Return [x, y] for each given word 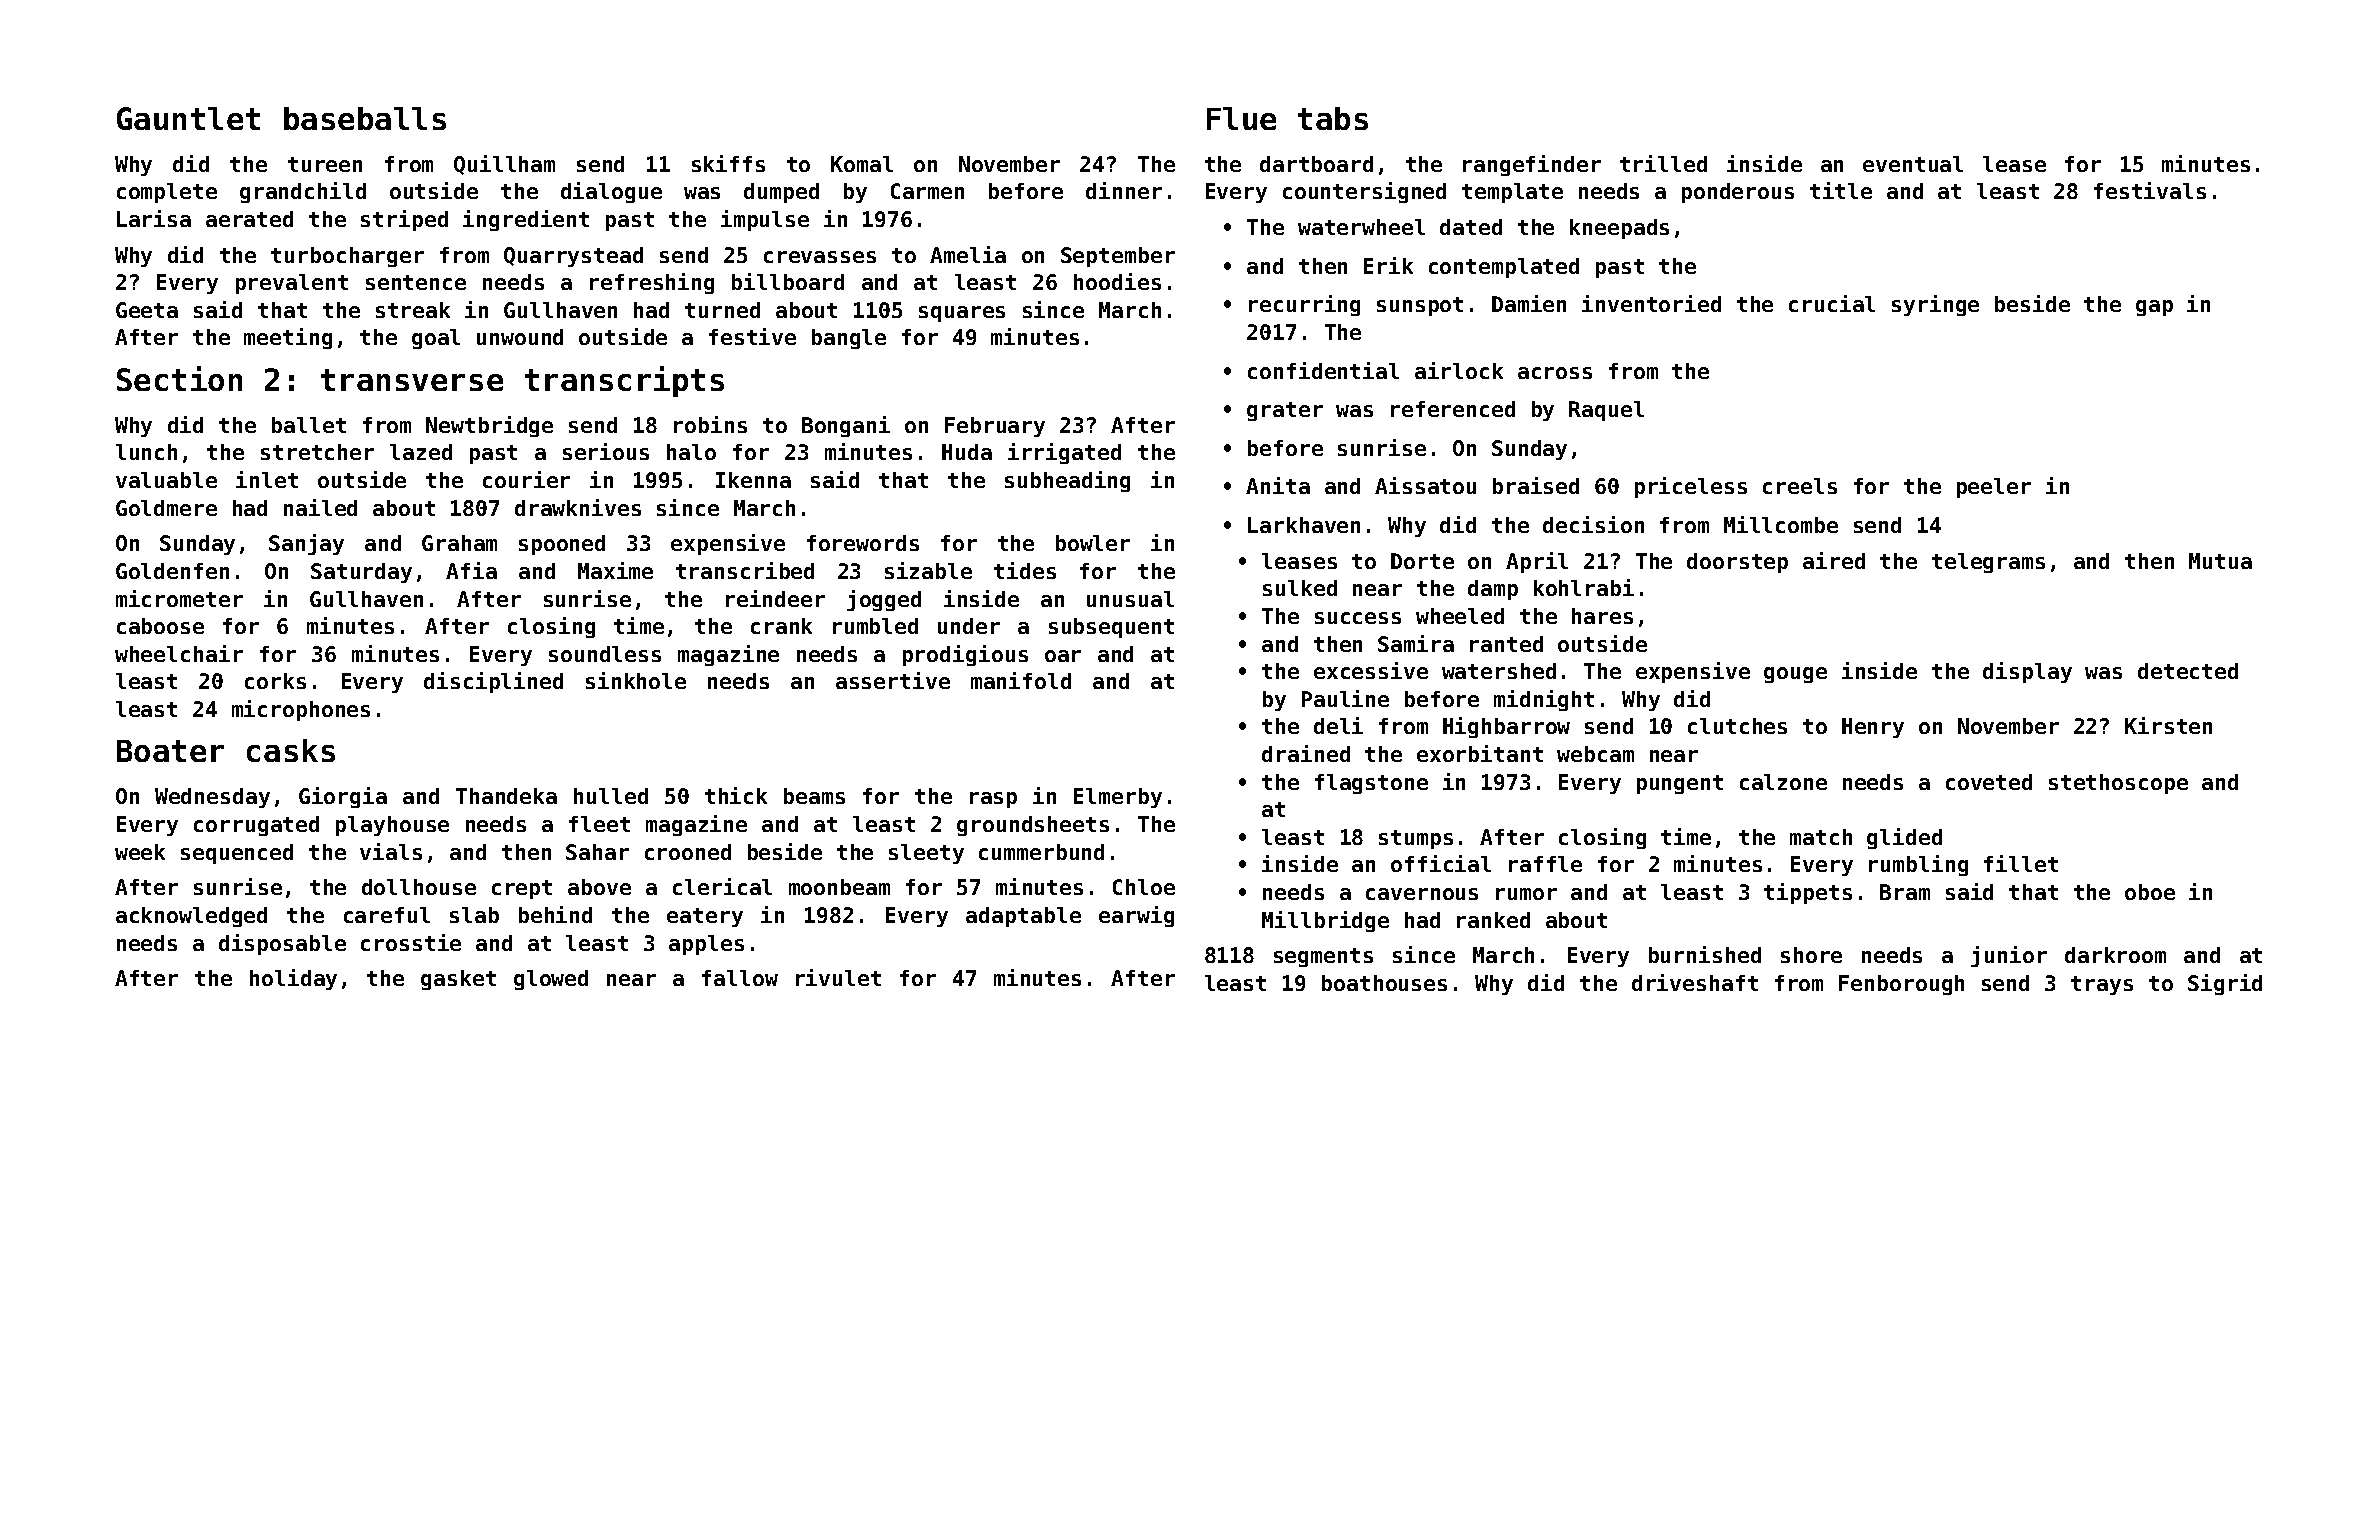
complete [167, 193]
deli [1338, 725]
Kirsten [2168, 725]
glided [1904, 838]
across [1555, 373]
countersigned [1364, 192]
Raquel [1606, 411]
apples [706, 945]
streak [413, 310]
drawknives [578, 507]
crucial [1832, 303]
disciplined [493, 682]
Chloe [1144, 887]
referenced [1453, 409]
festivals [2150, 190]
